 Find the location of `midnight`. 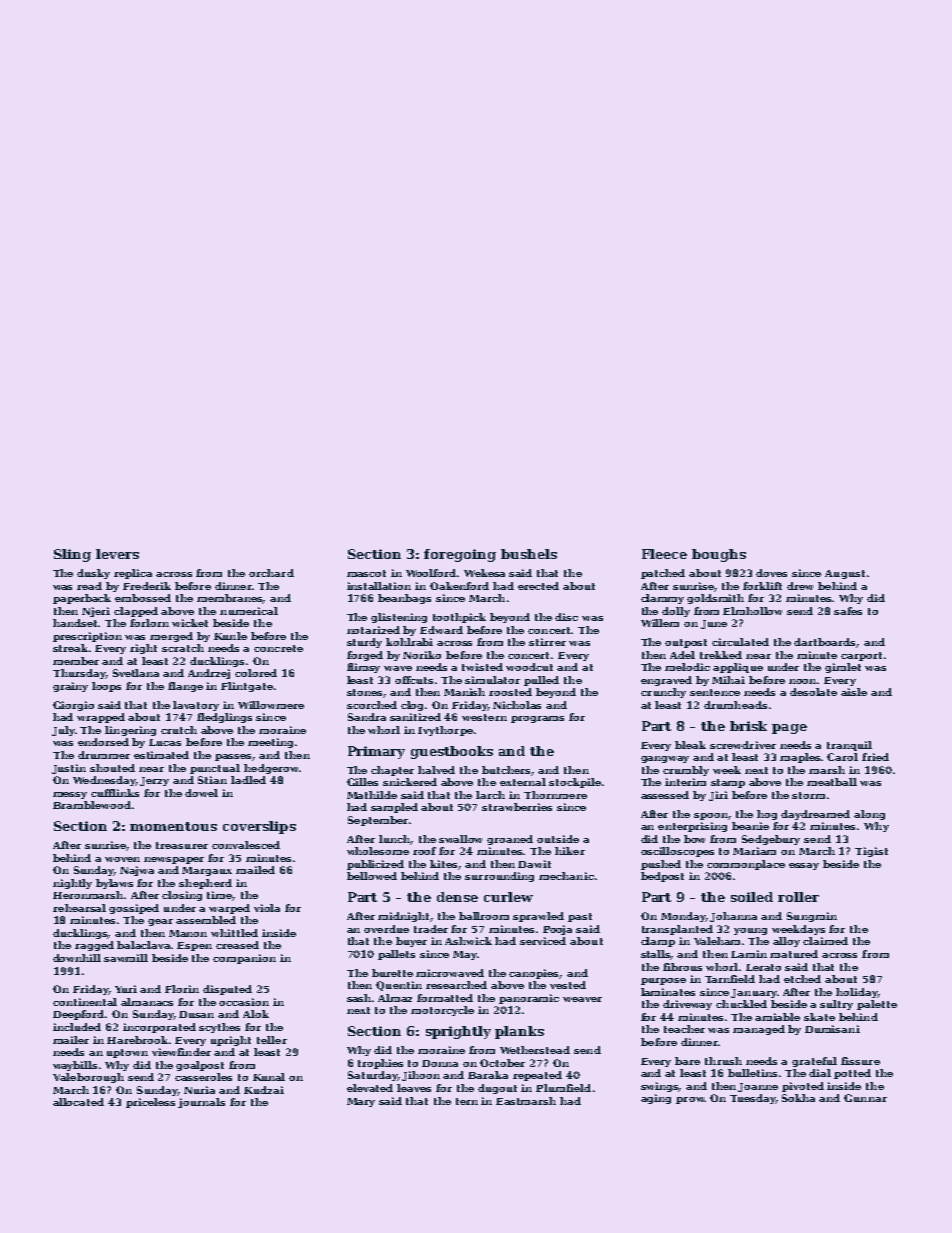

midnight is located at coordinates (404, 917).
